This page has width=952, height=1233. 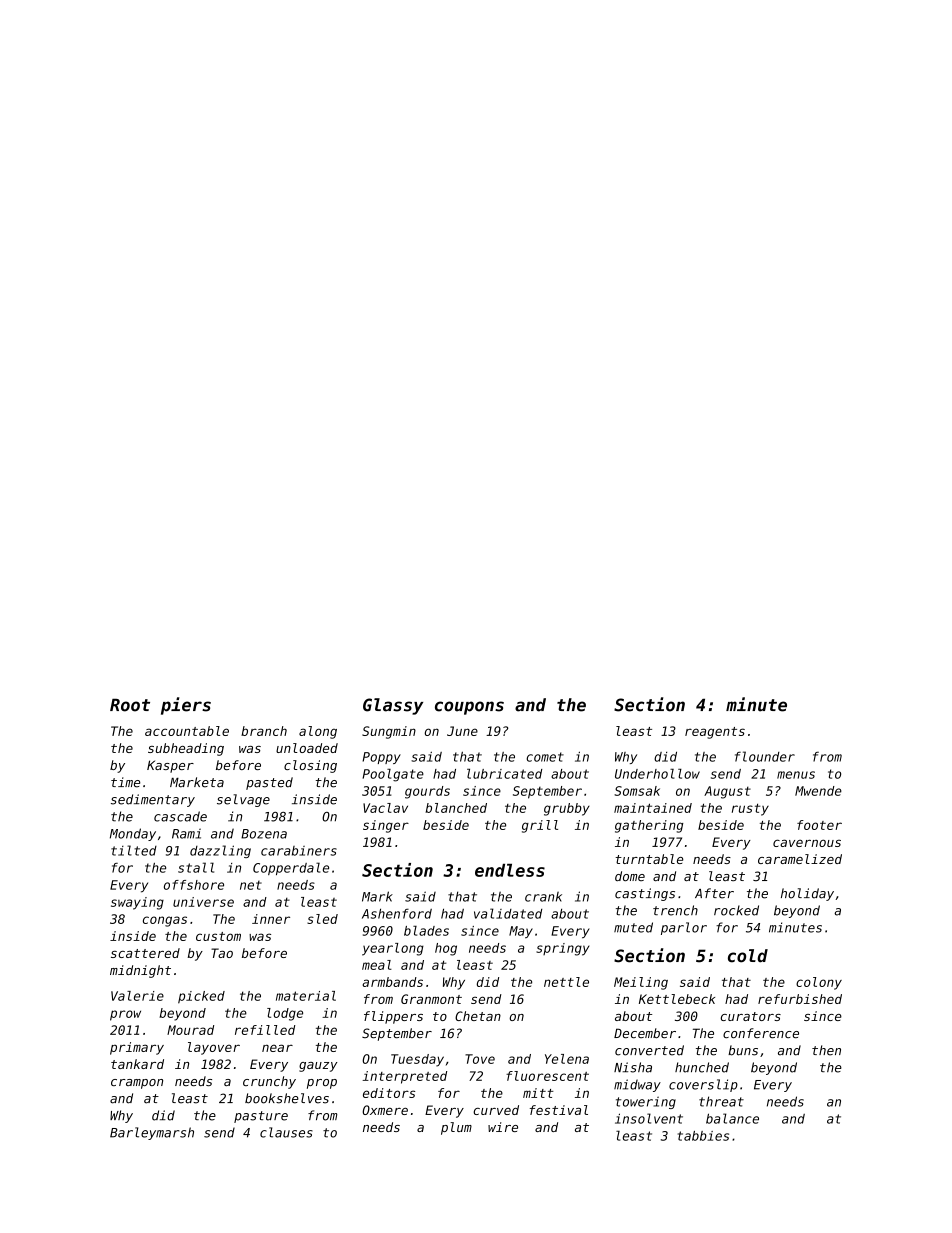 I want to click on armbands, so click(x=392, y=982).
